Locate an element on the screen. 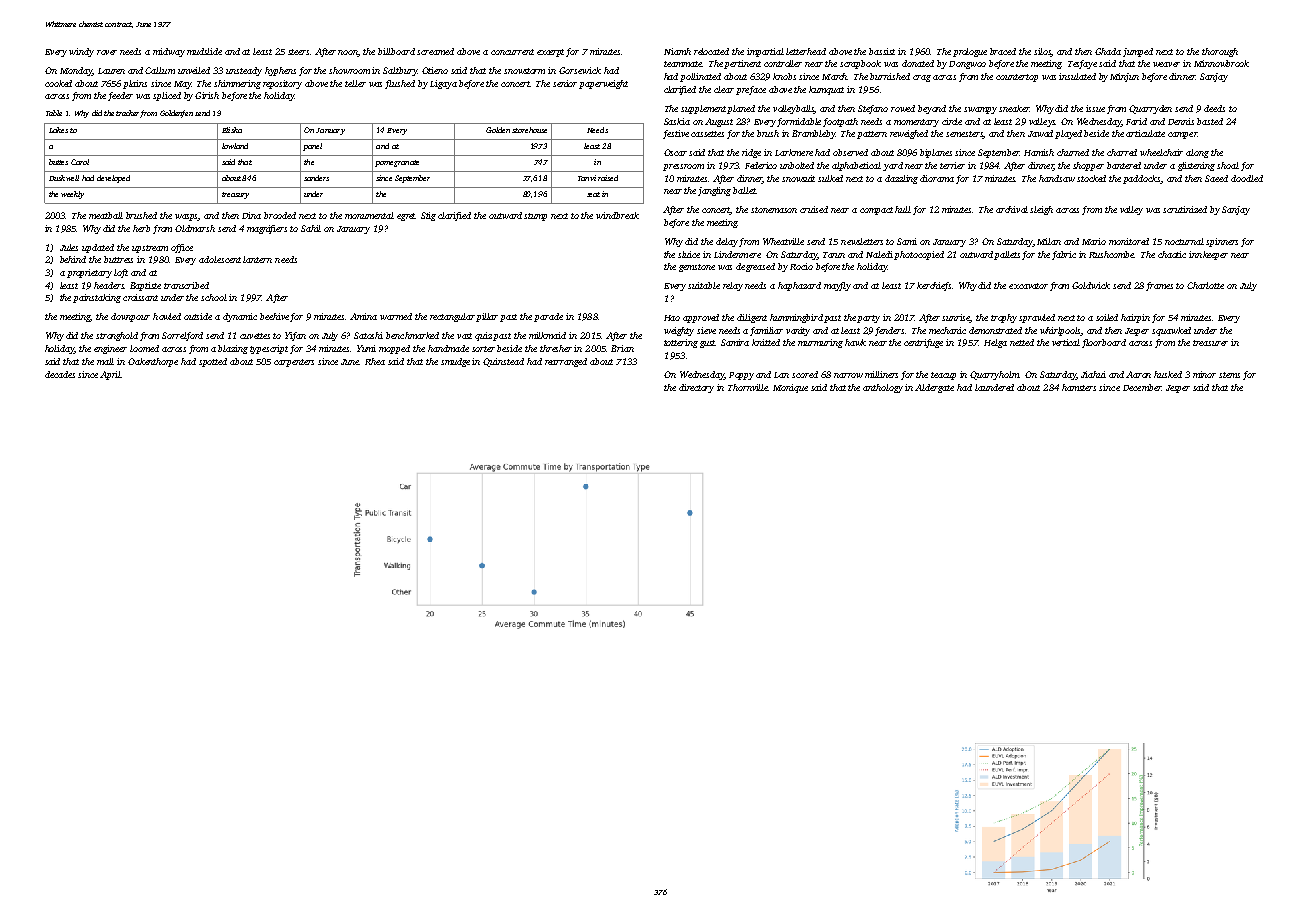 This screenshot has height=924, width=1308. rearranged is located at coordinates (566, 362).
